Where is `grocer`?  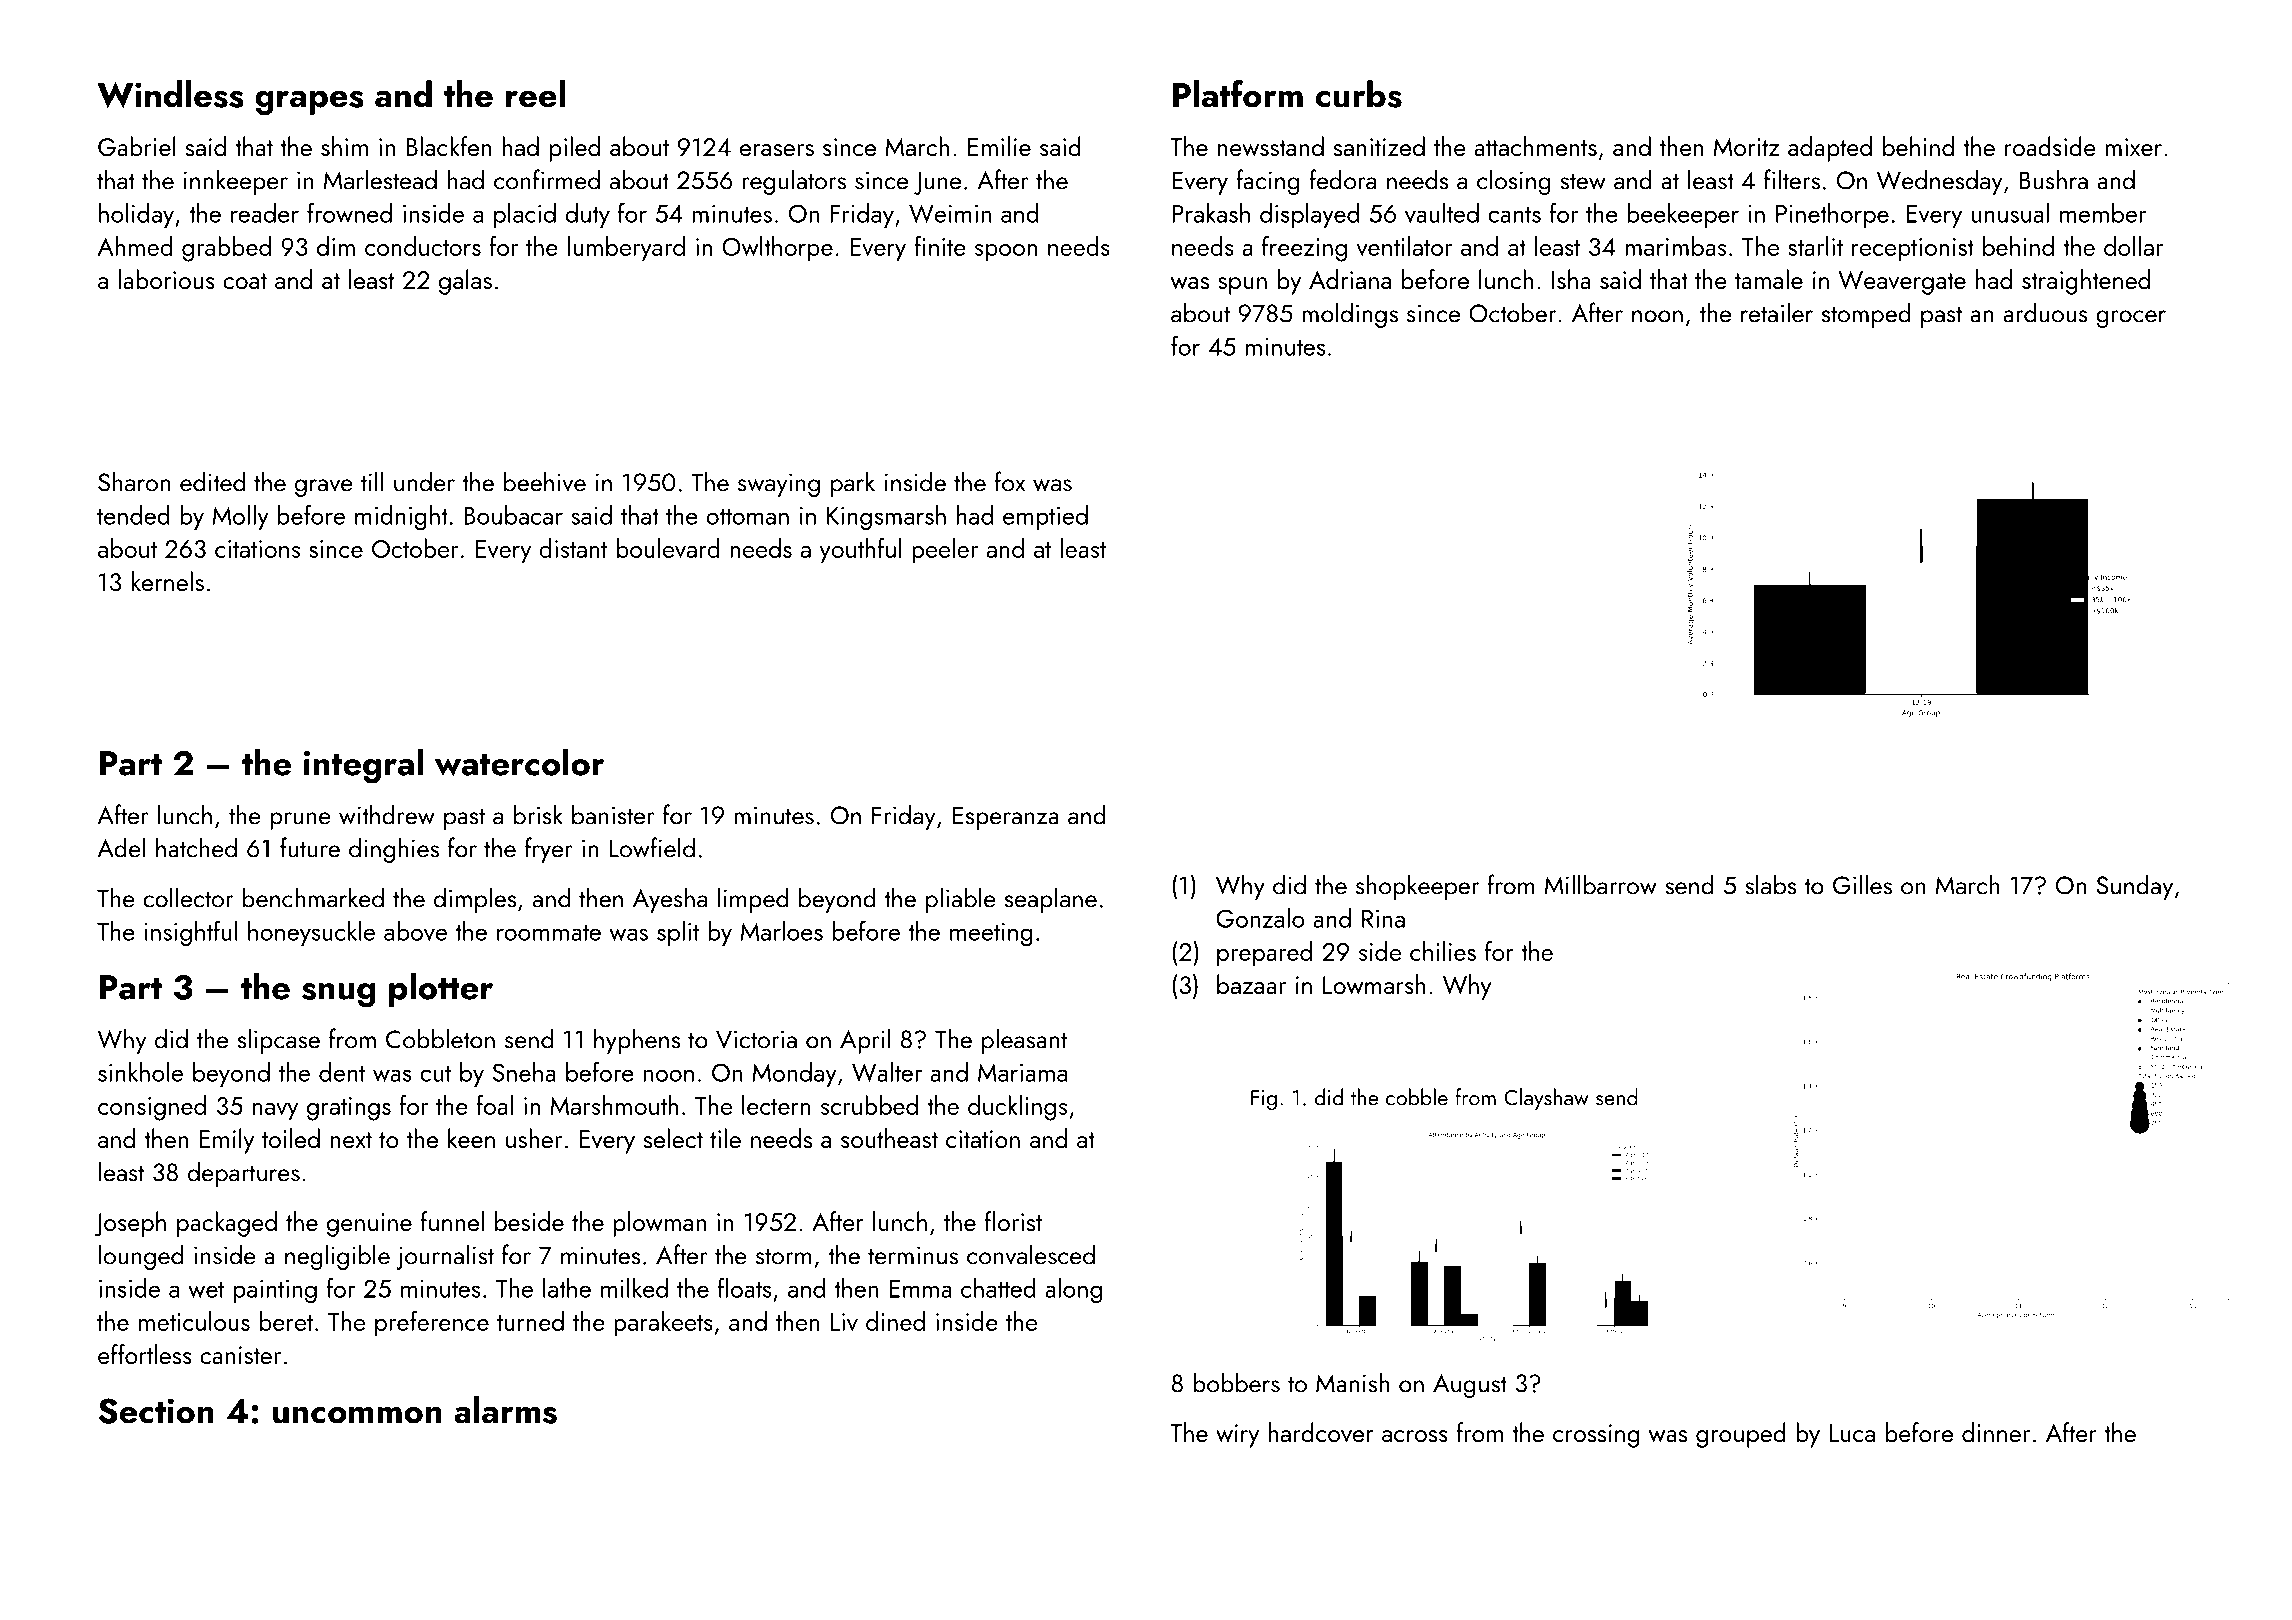
grocer is located at coordinates (2131, 319).
